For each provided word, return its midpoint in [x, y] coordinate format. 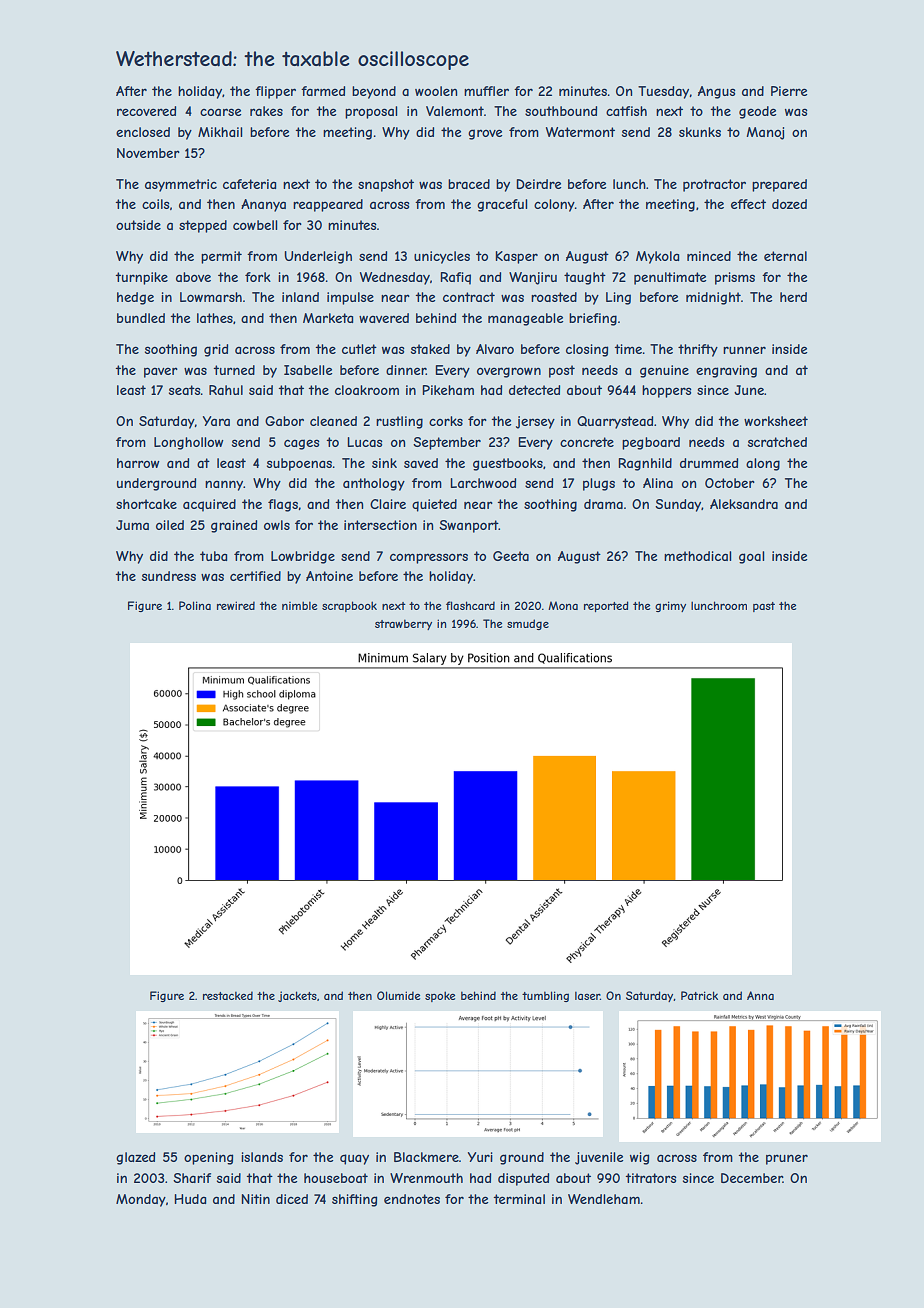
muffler [486, 91]
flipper [275, 92]
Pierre [789, 91]
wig [639, 1158]
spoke [440, 996]
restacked [228, 995]
